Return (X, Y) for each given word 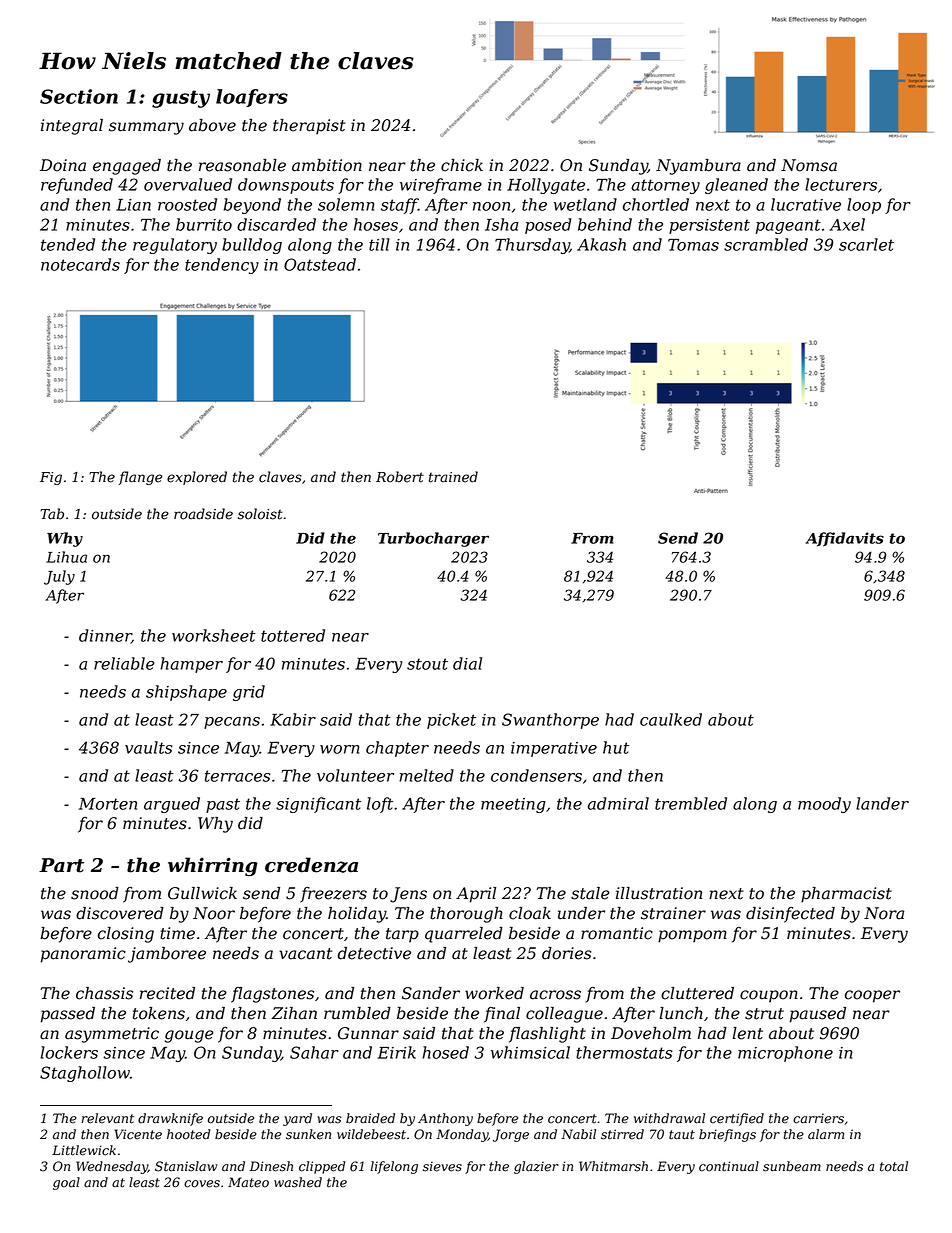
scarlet (866, 244)
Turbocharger (433, 539)
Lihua (66, 557)
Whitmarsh (613, 1166)
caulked (671, 719)
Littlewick (84, 1150)
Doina (63, 165)
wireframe (441, 186)
